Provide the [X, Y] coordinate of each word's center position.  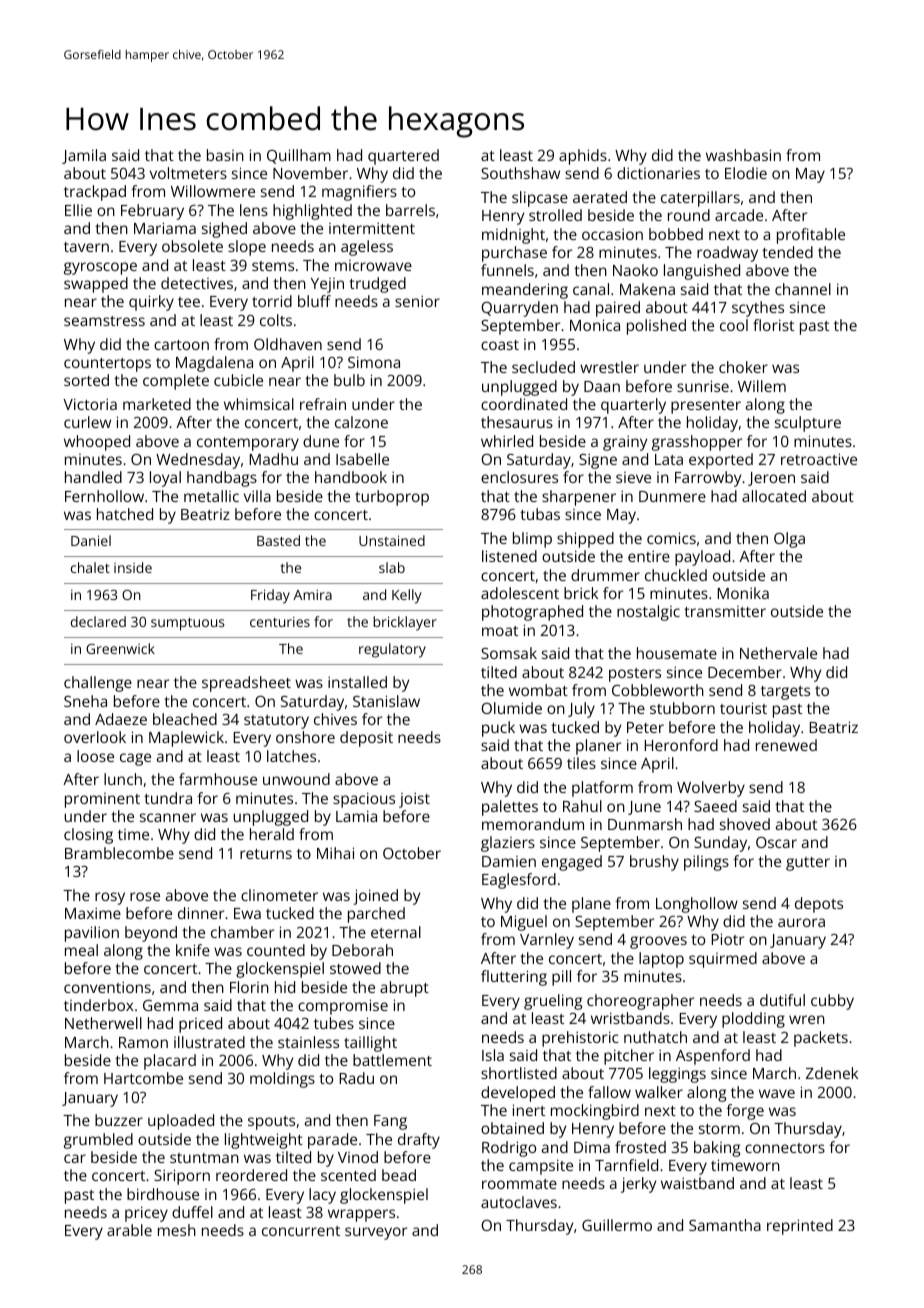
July [581, 710]
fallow [609, 1092]
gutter [808, 864]
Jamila [84, 156]
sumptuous [188, 624]
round [689, 215]
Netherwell [103, 1023]
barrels [410, 210]
